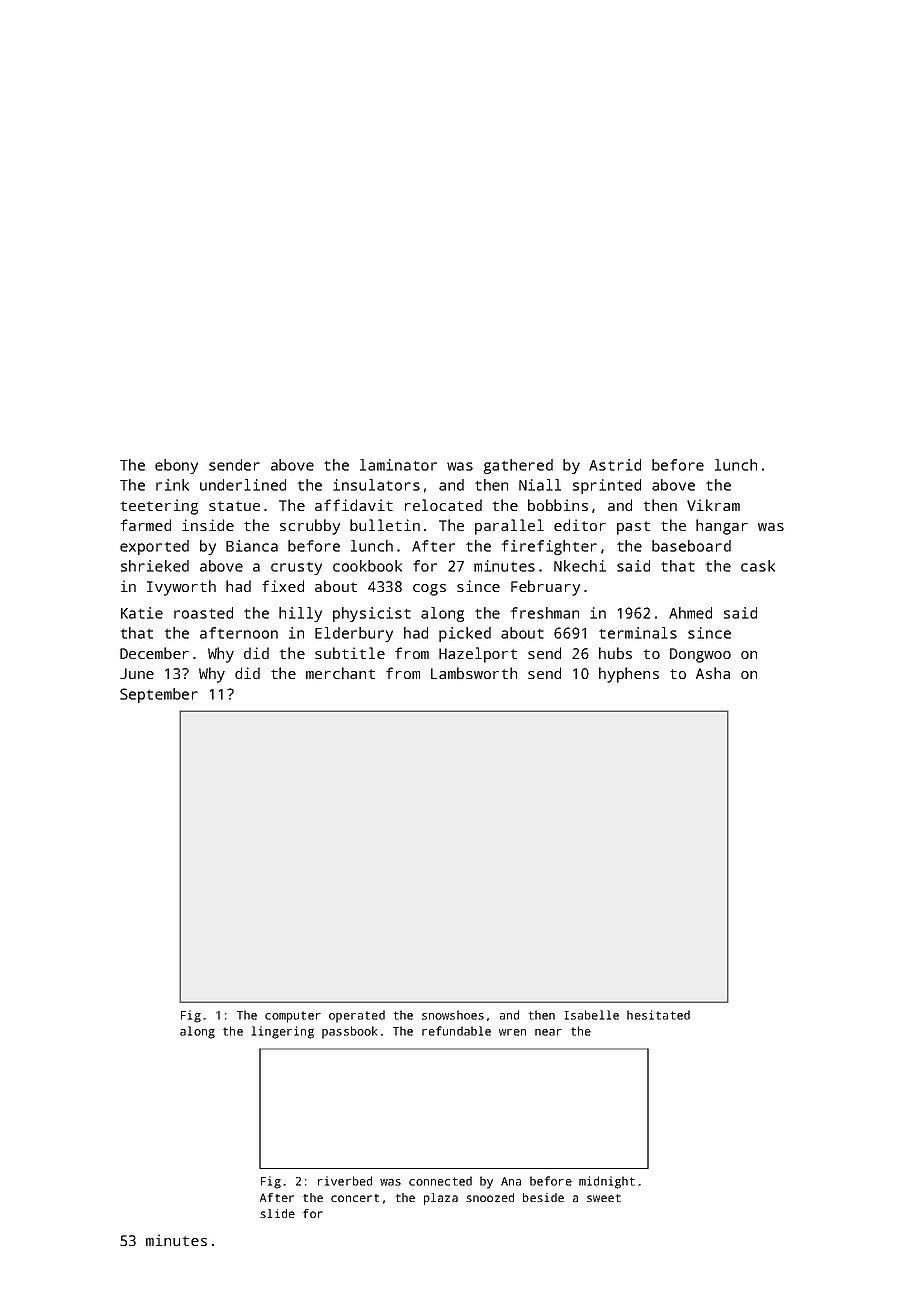  Describe the element at coordinates (293, 1017) in the screenshot. I see `computer` at that location.
